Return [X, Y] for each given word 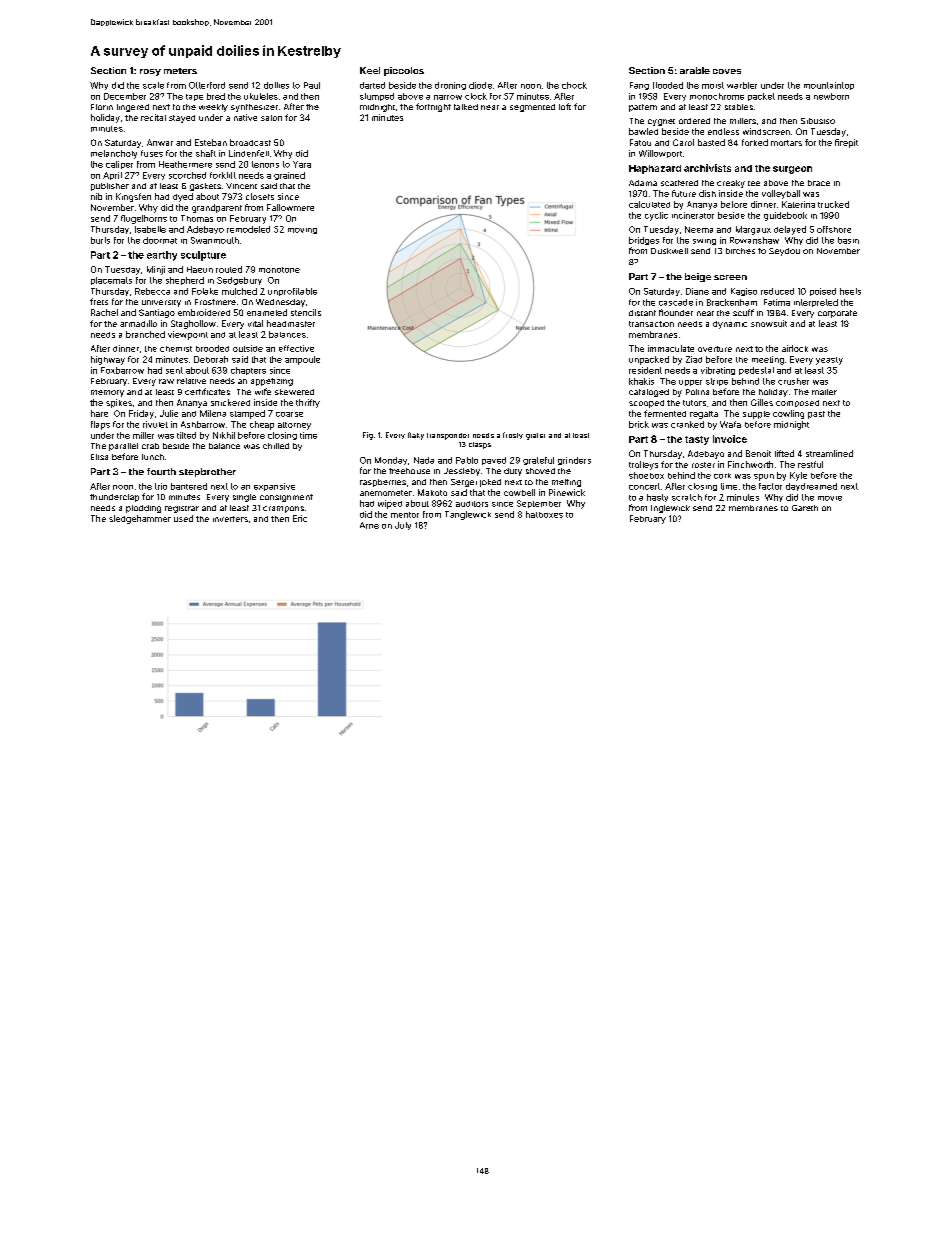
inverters [230, 519]
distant [642, 313]
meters [180, 71]
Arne [369, 525]
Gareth [805, 508]
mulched [239, 291]
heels [850, 291]
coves [727, 71]
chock [574, 85]
